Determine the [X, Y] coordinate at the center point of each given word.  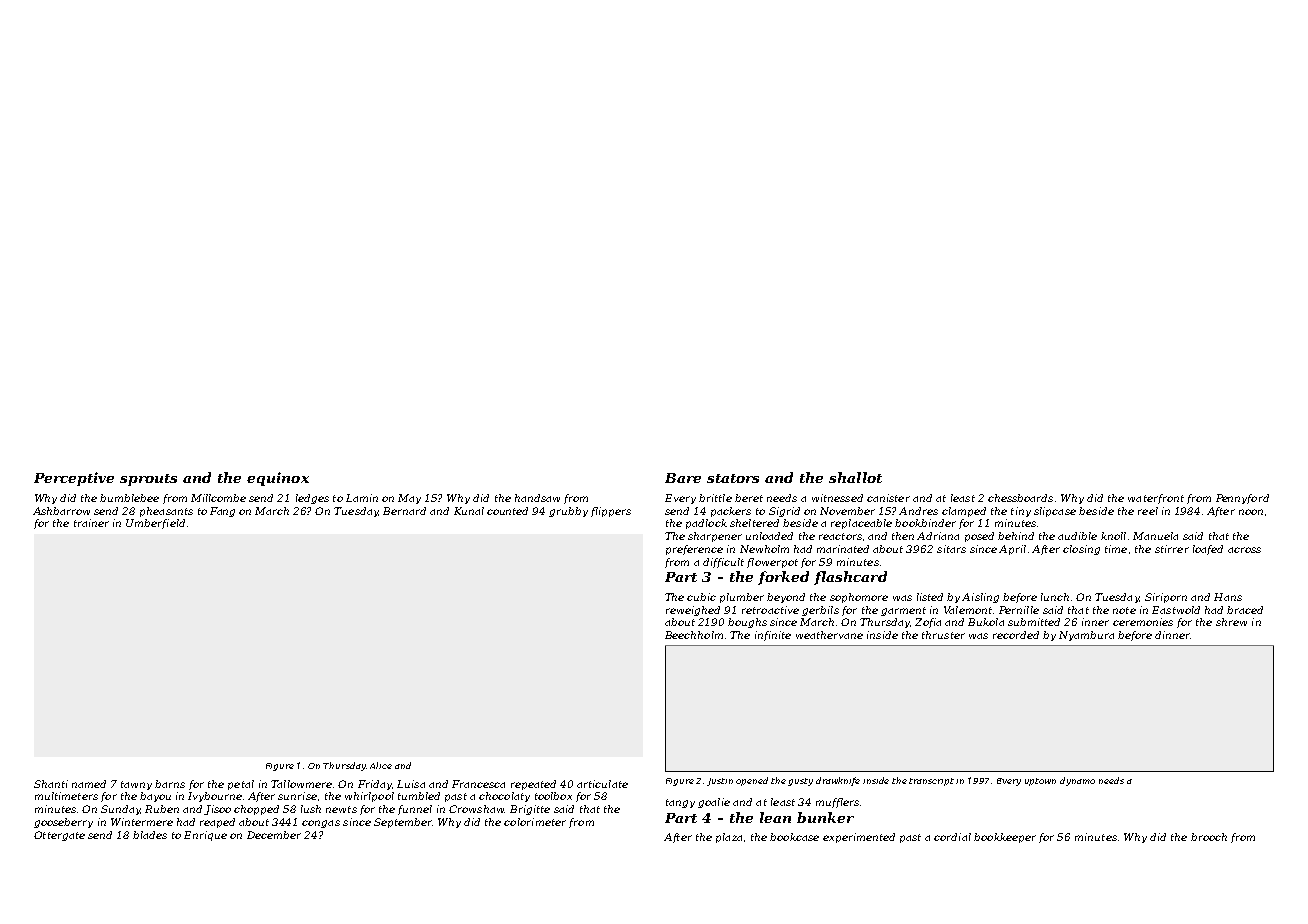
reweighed [693, 611]
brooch [1209, 837]
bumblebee [129, 498]
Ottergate [59, 836]
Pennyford [1242, 499]
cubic [701, 597]
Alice [381, 765]
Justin [720, 782]
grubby [568, 512]
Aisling [980, 598]
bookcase [794, 837]
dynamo [1077, 781]
